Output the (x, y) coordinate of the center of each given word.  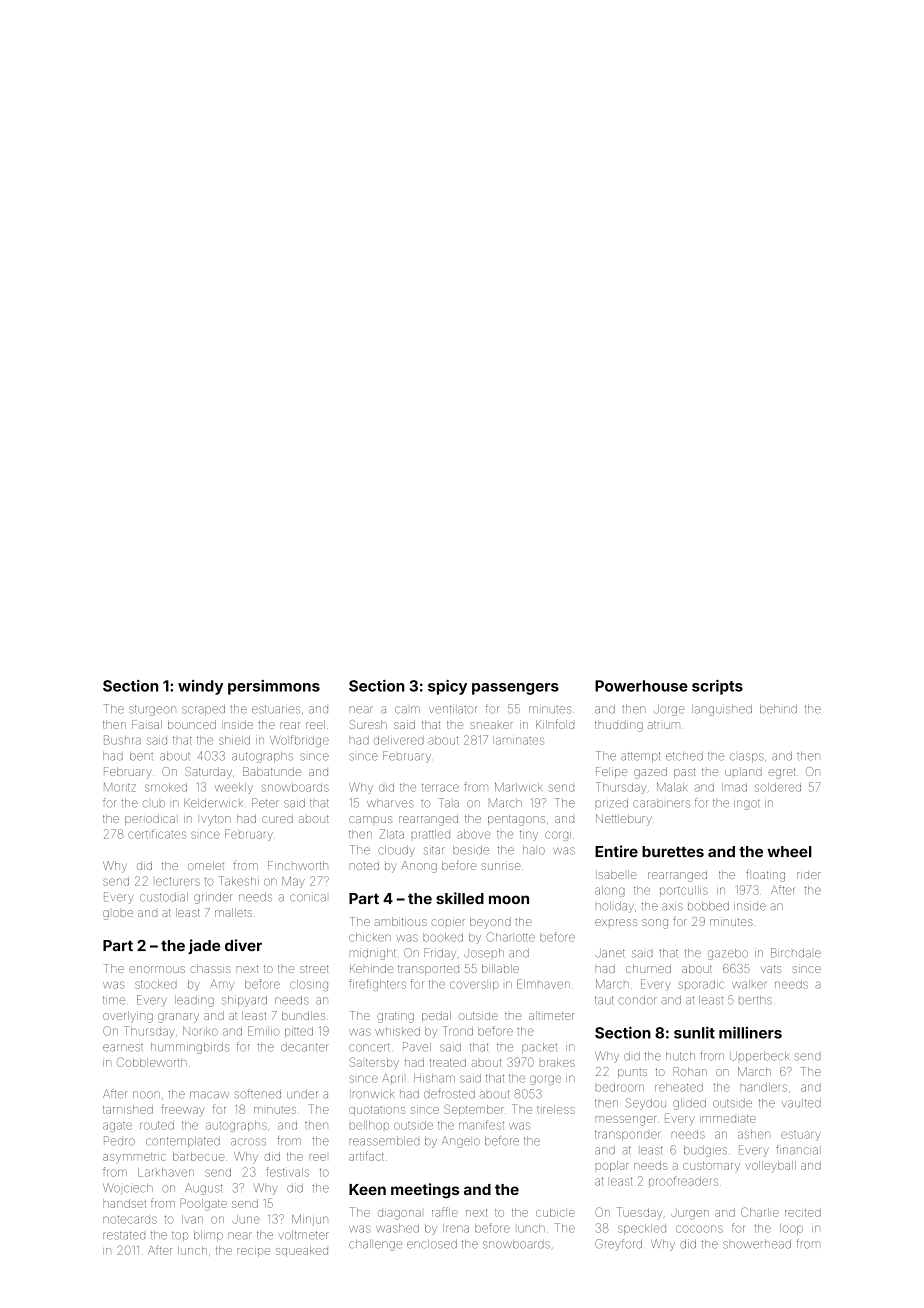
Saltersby (374, 1063)
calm (407, 710)
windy (200, 687)
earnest (123, 1048)
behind (778, 709)
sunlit (694, 1032)
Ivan (192, 1219)
